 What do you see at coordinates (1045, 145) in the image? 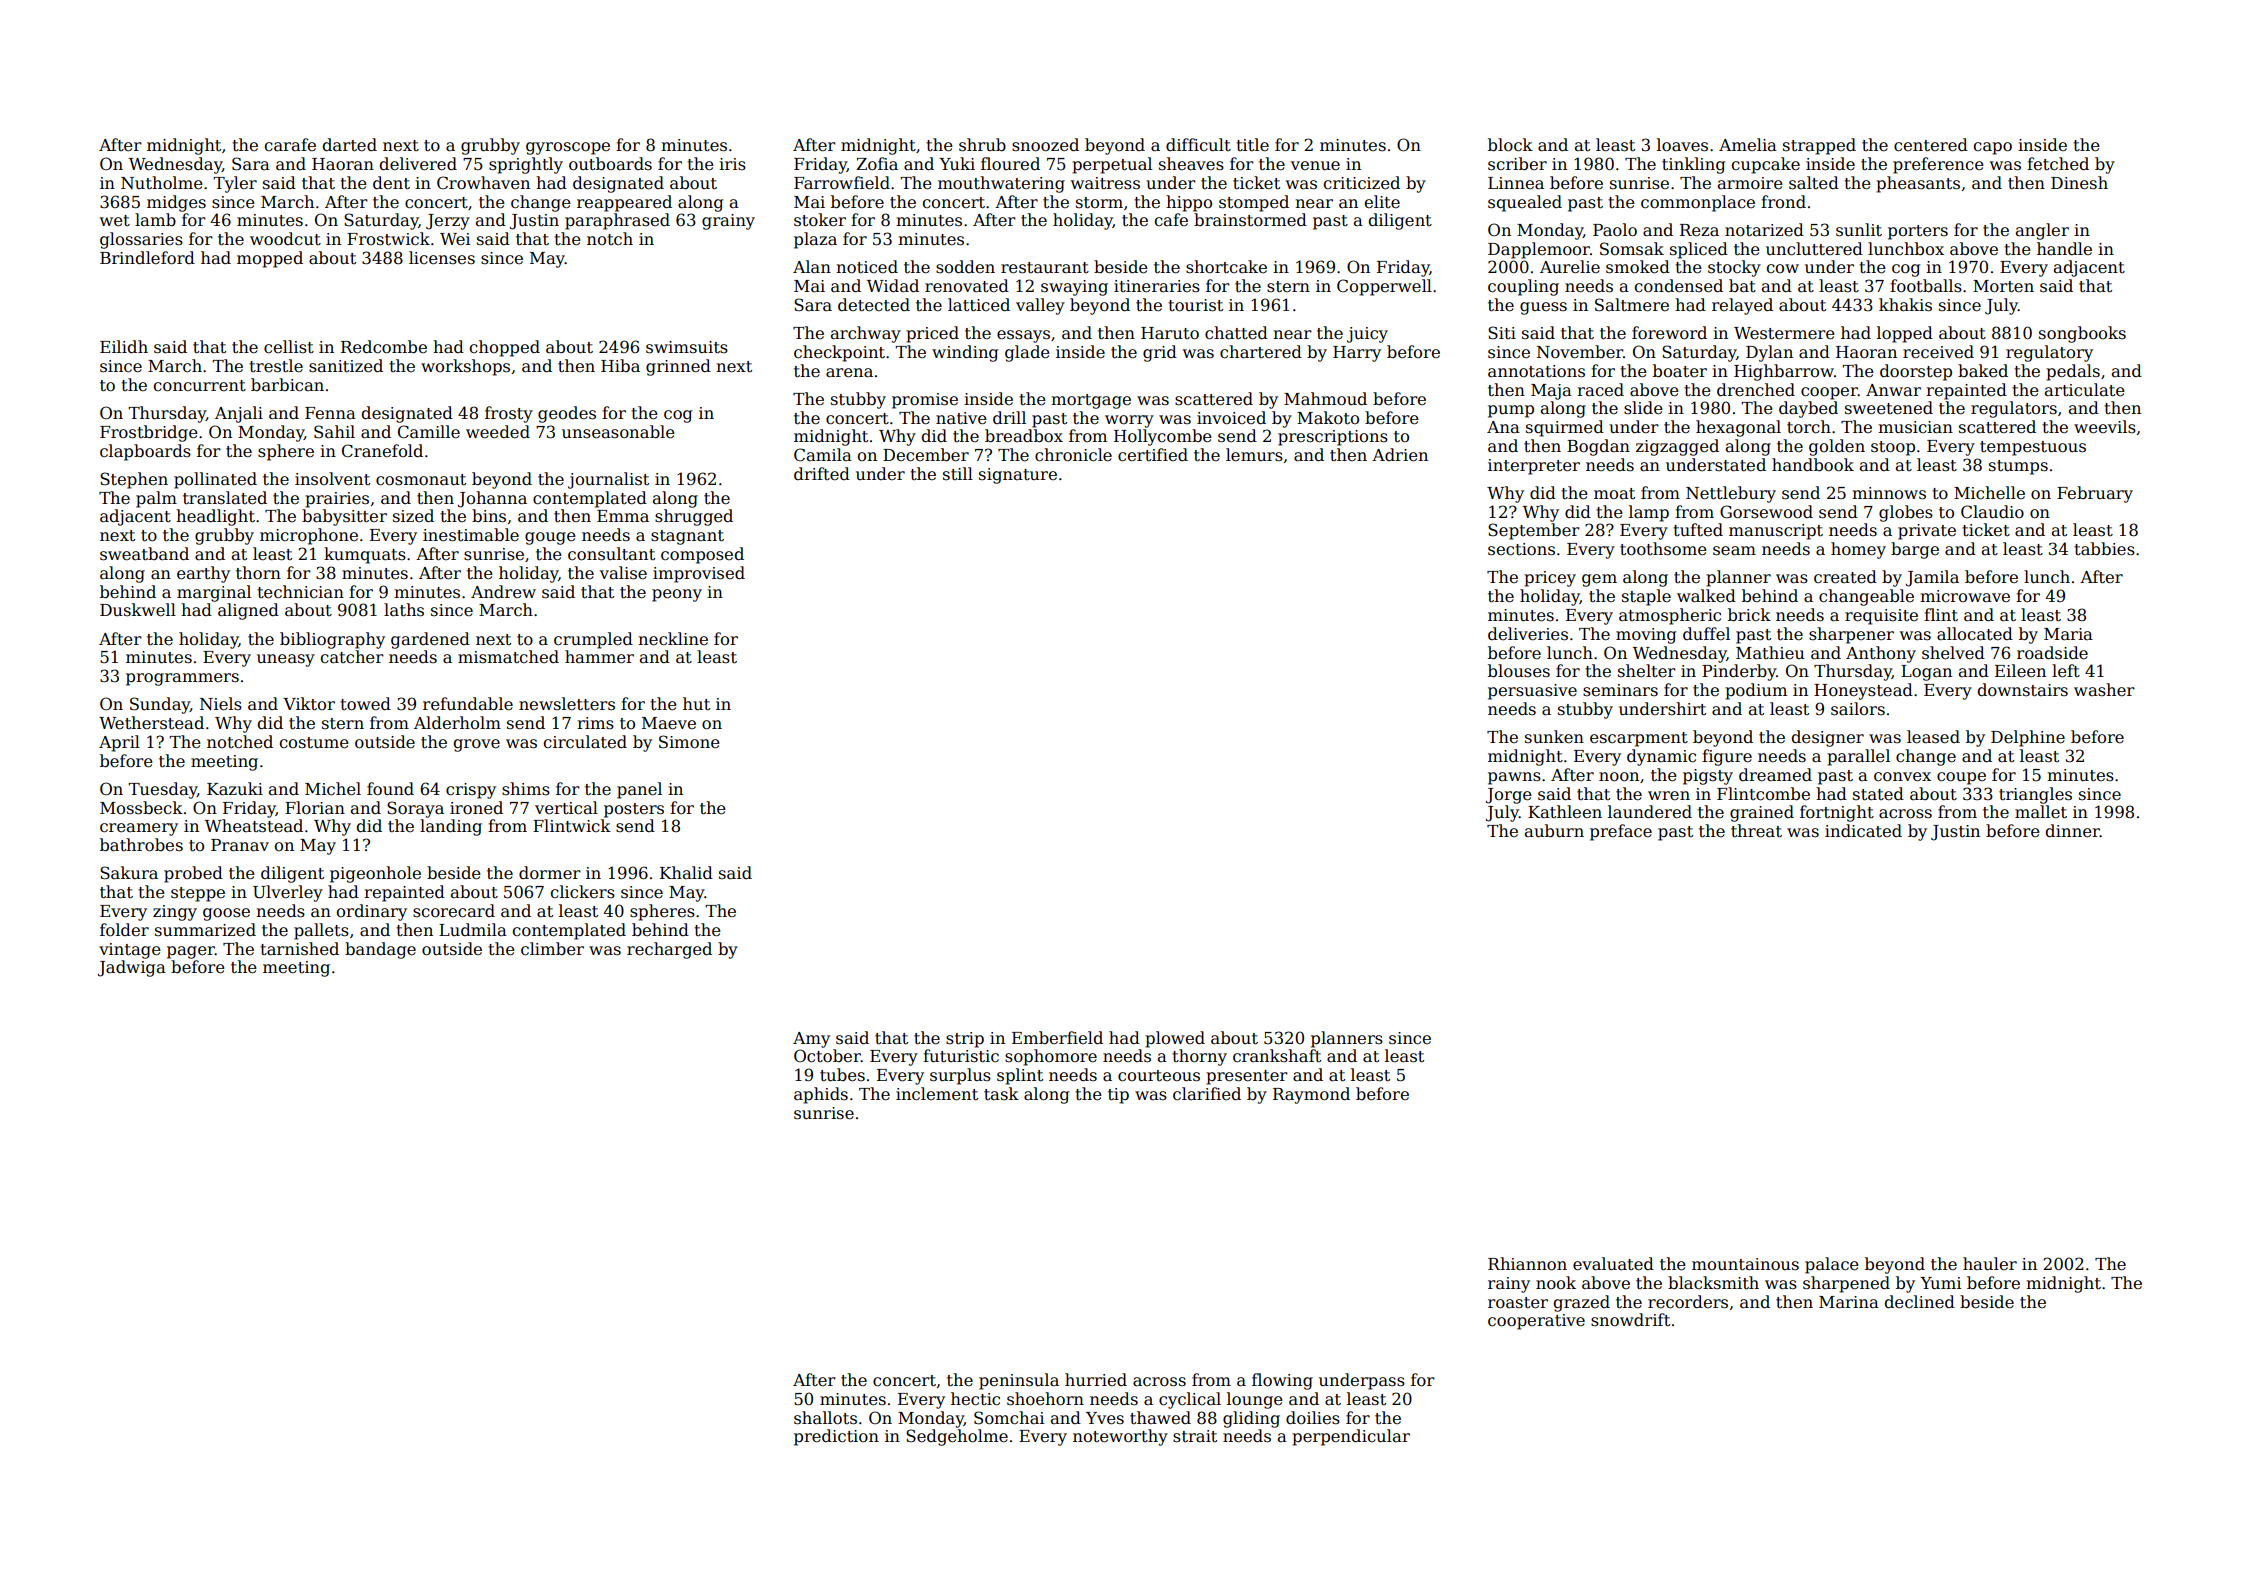
I see `snoozed` at bounding box center [1045, 145].
